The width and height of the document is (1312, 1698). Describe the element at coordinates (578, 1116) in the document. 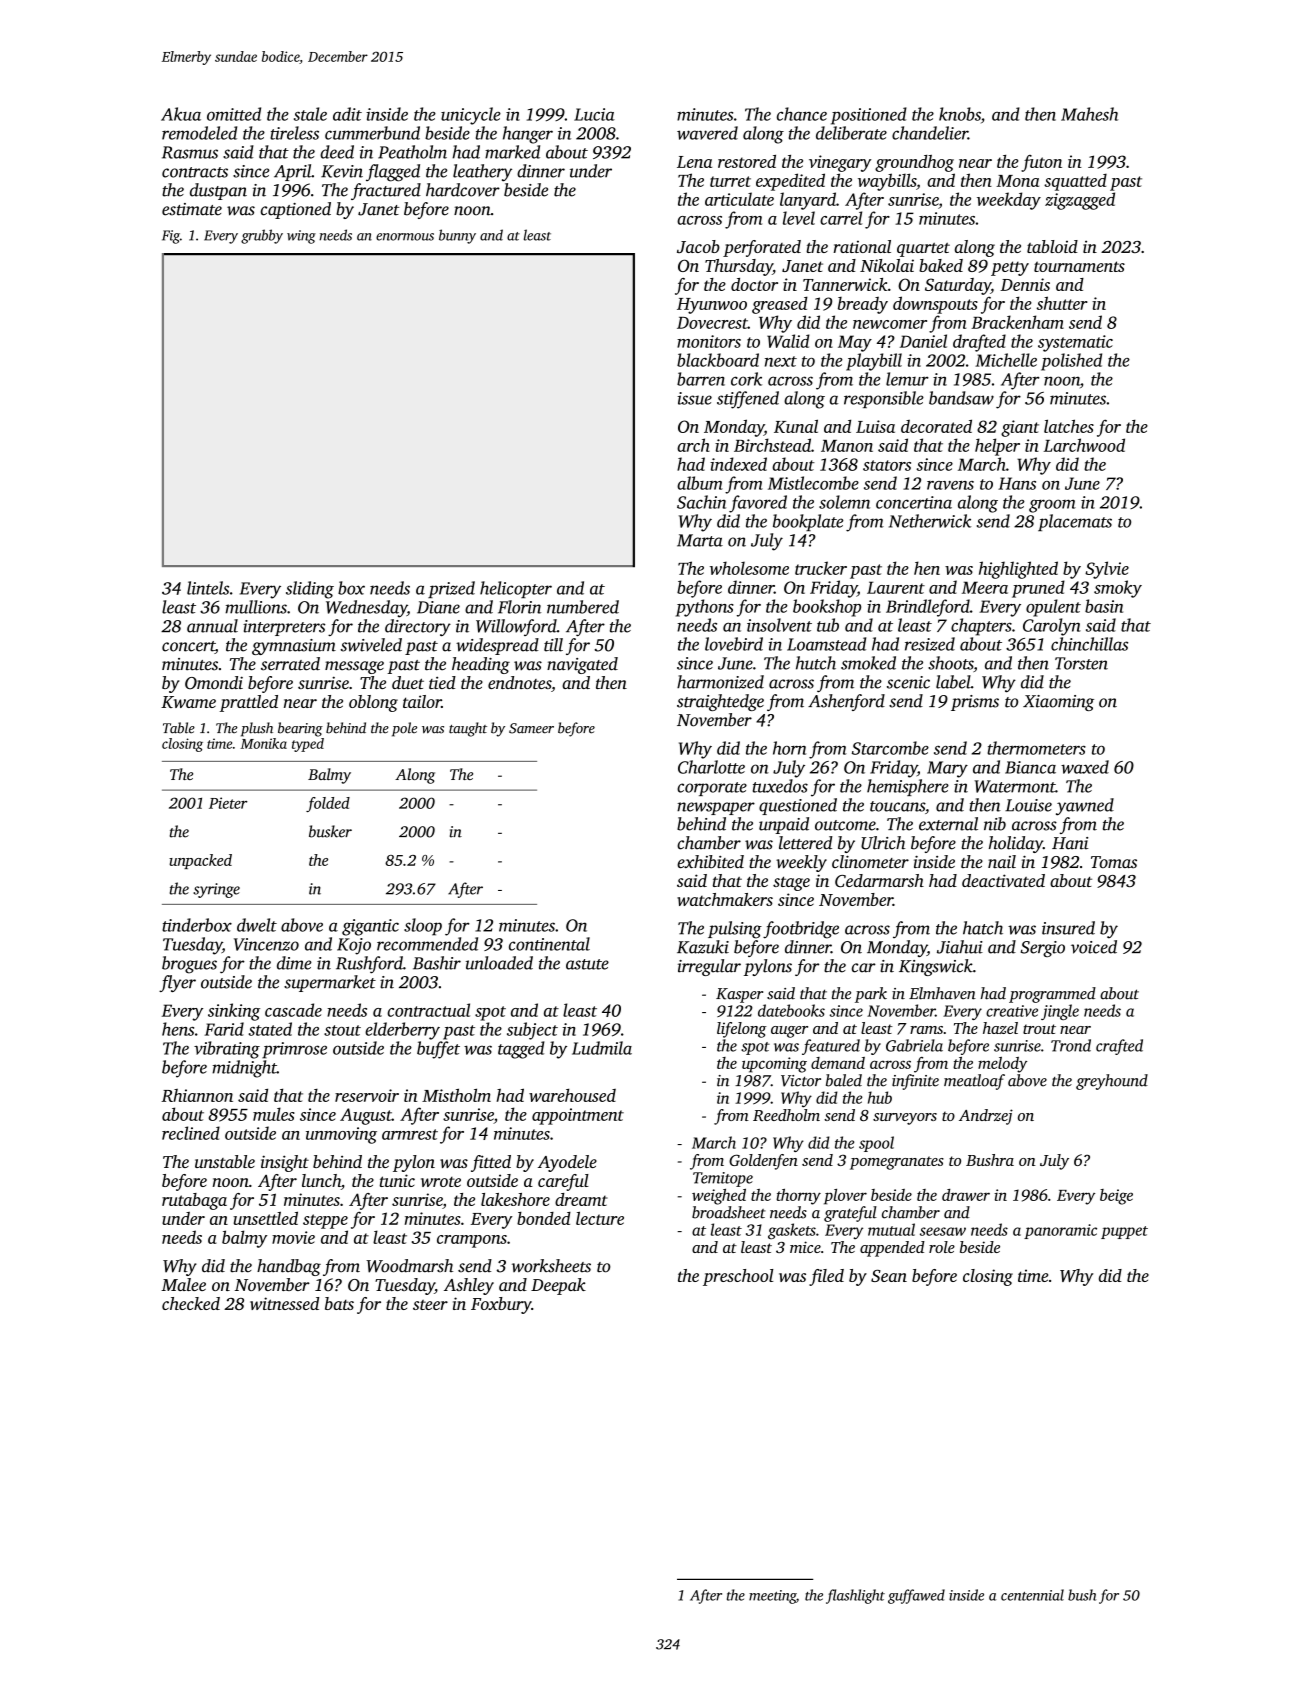

I see `appointment` at that location.
